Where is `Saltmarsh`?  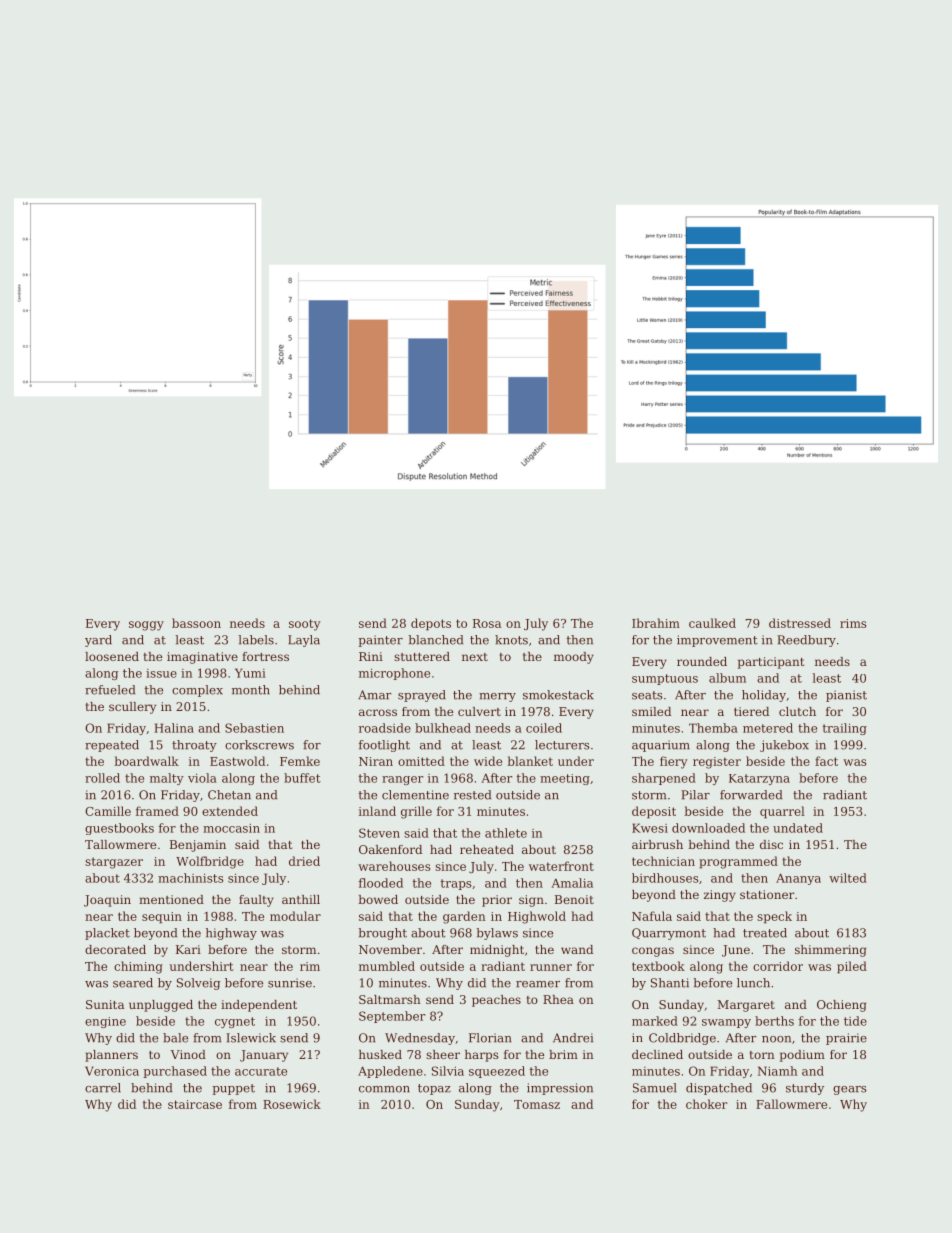
Saltmarsh is located at coordinates (390, 999).
